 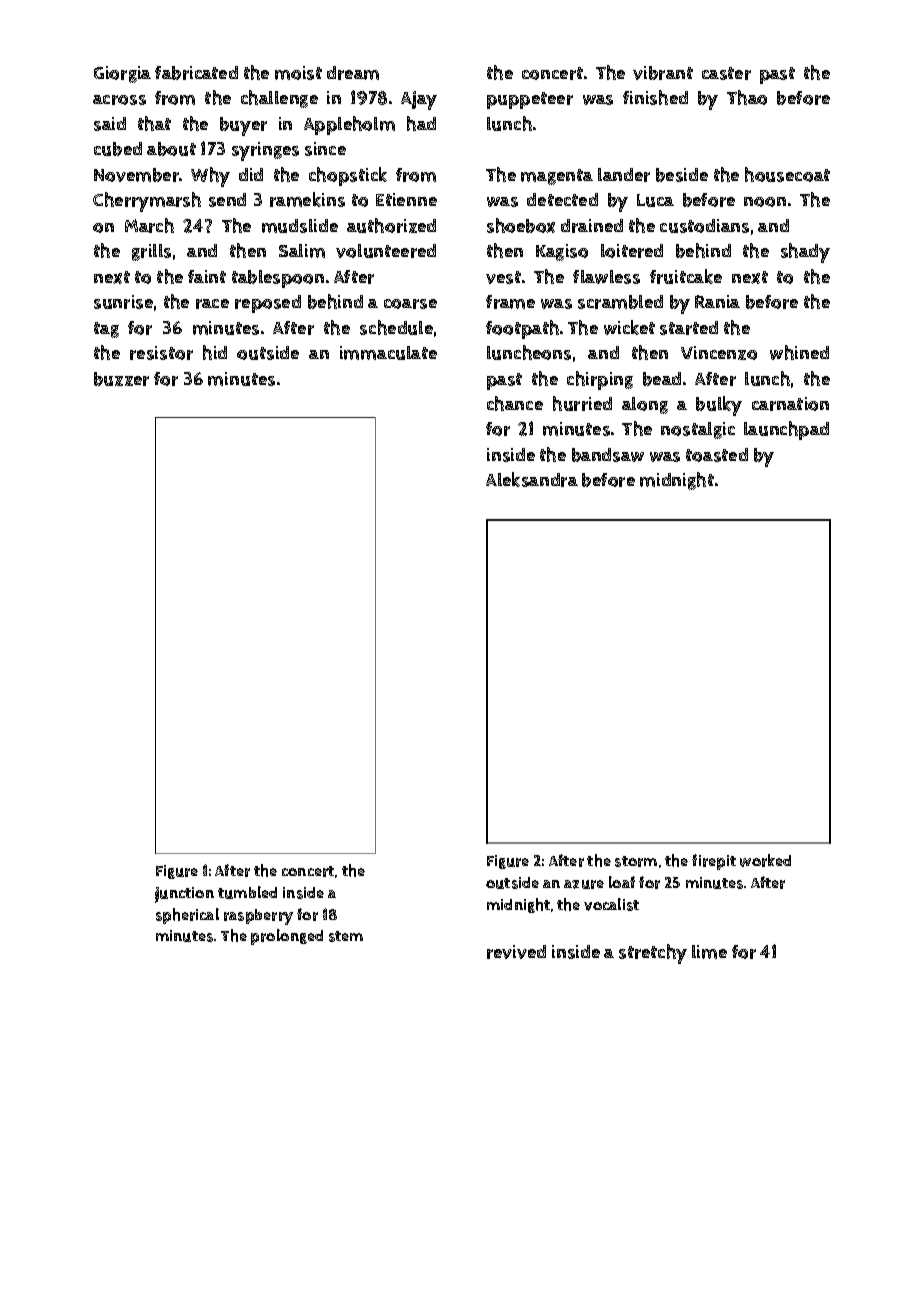 What do you see at coordinates (348, 176) in the page?
I see `chopstick` at bounding box center [348, 176].
